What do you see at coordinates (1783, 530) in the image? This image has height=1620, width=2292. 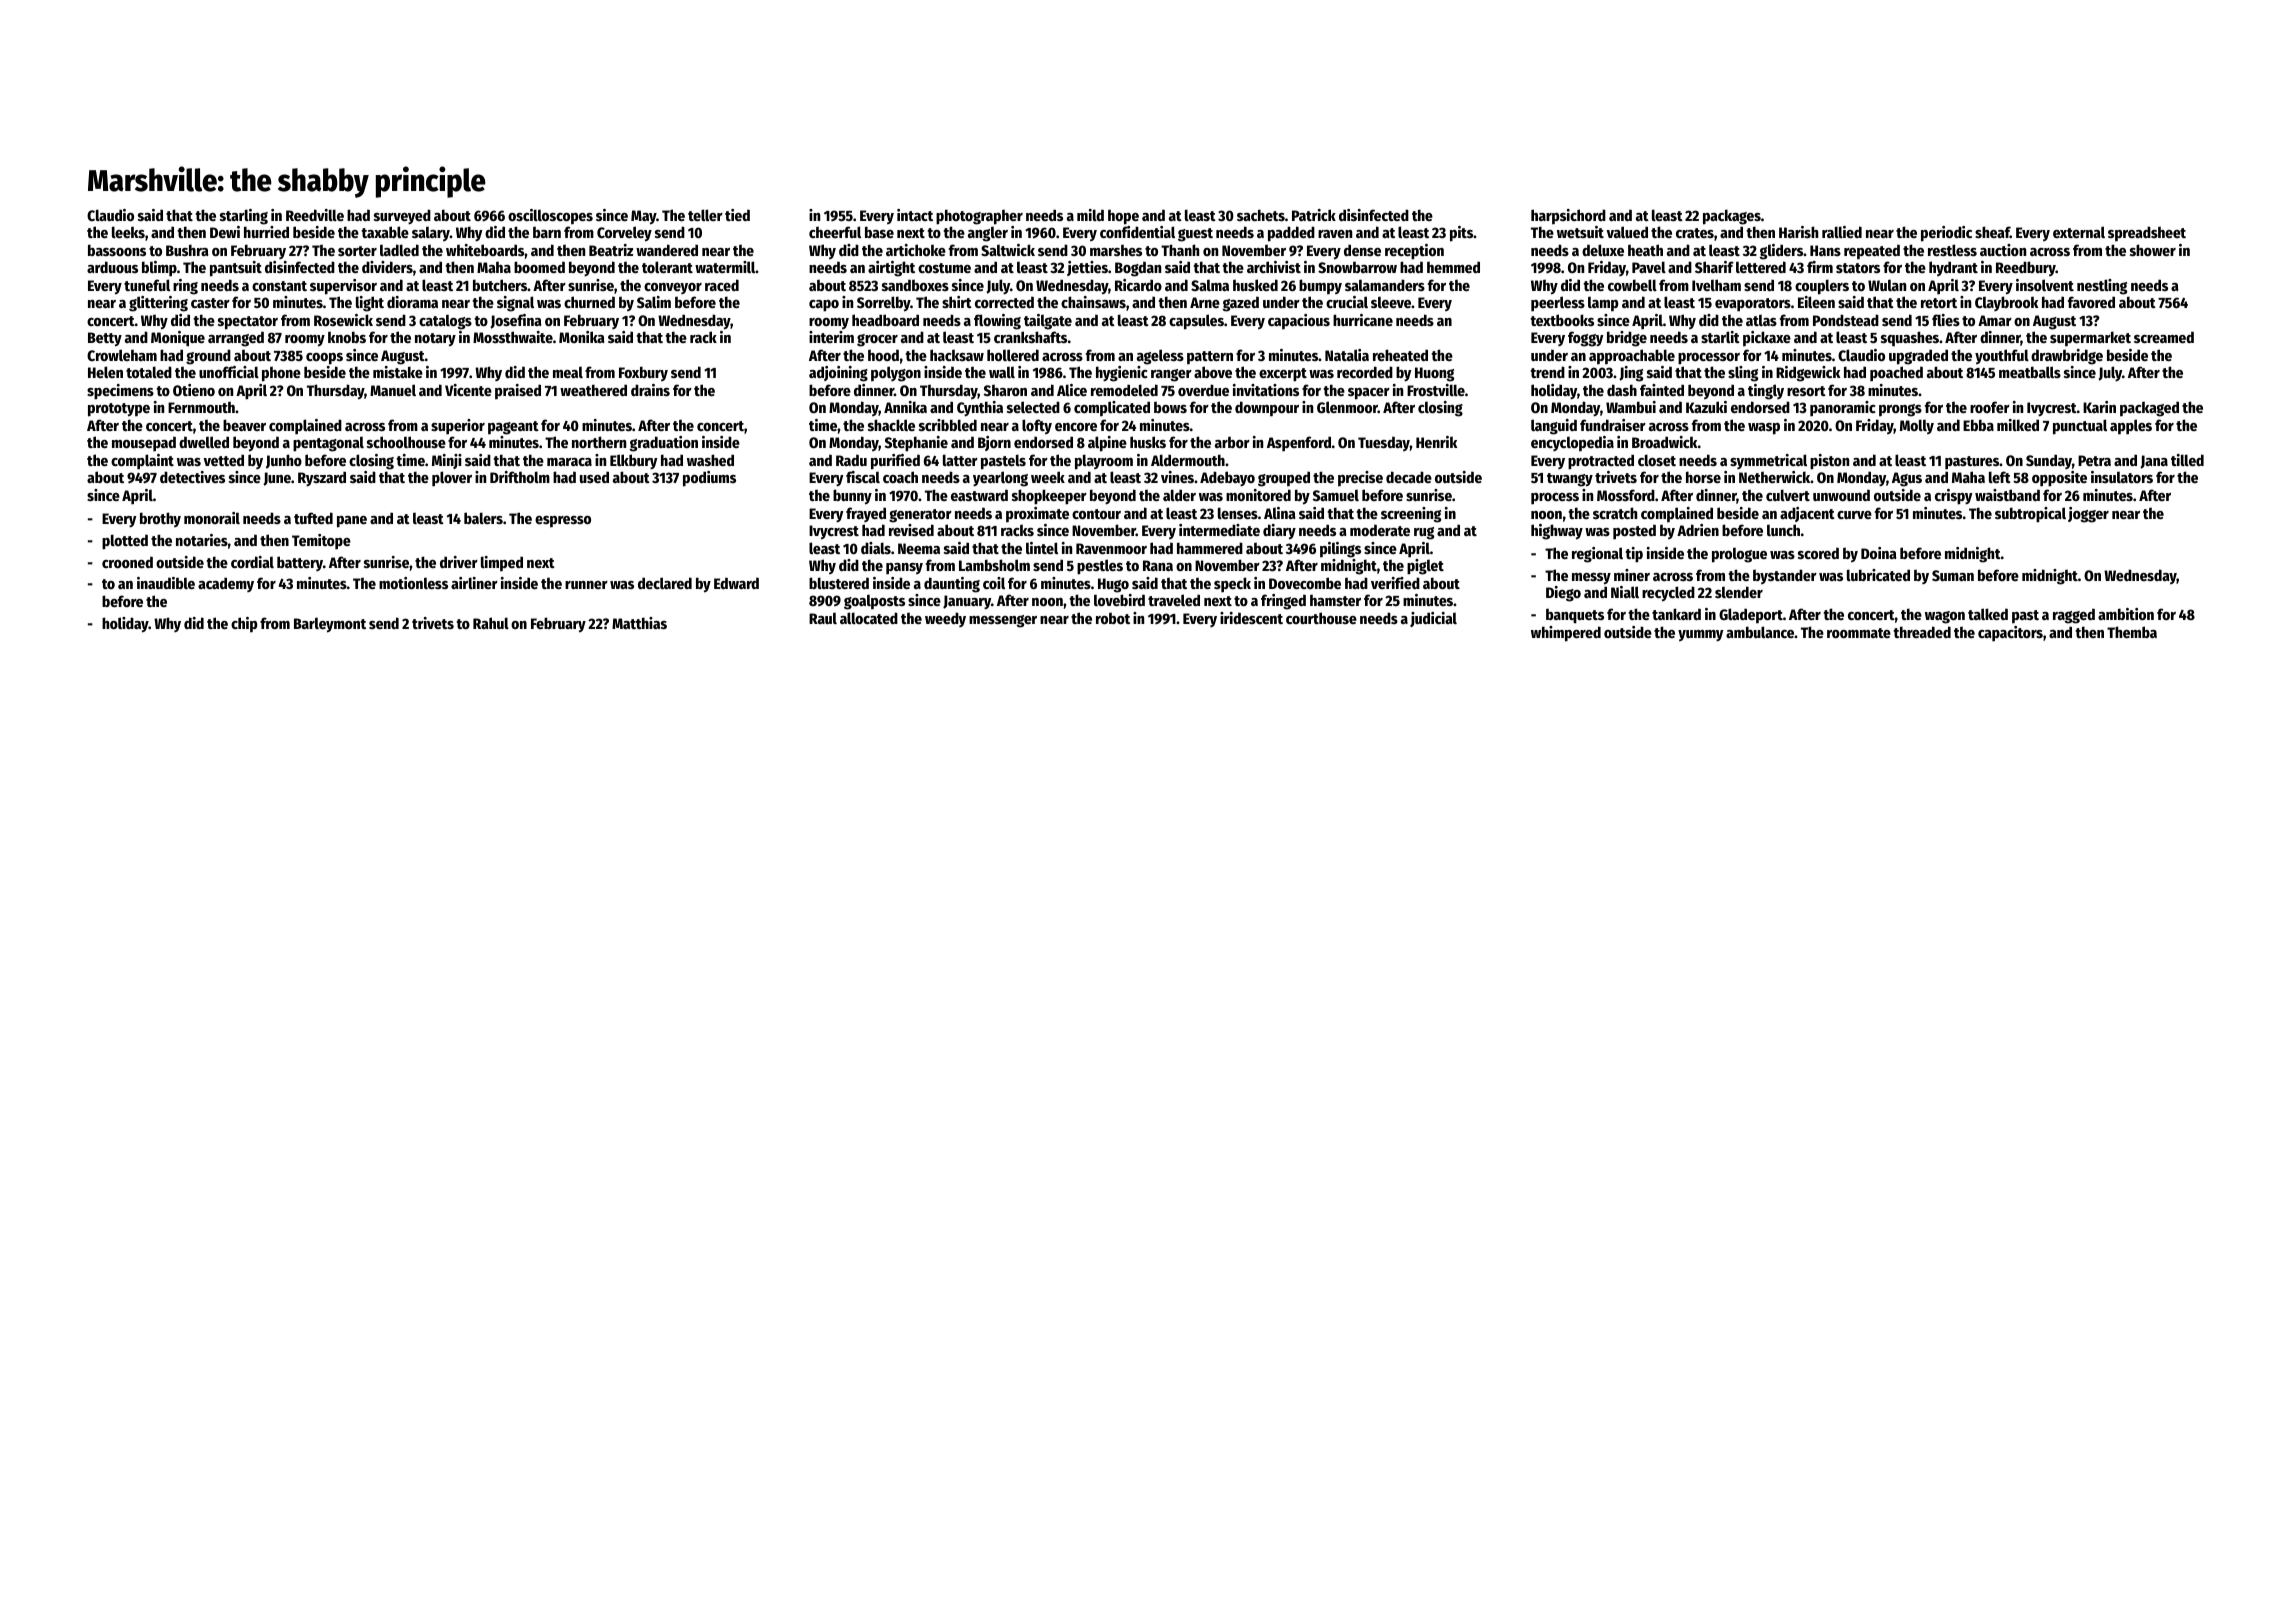 I see `lunch` at bounding box center [1783, 530].
